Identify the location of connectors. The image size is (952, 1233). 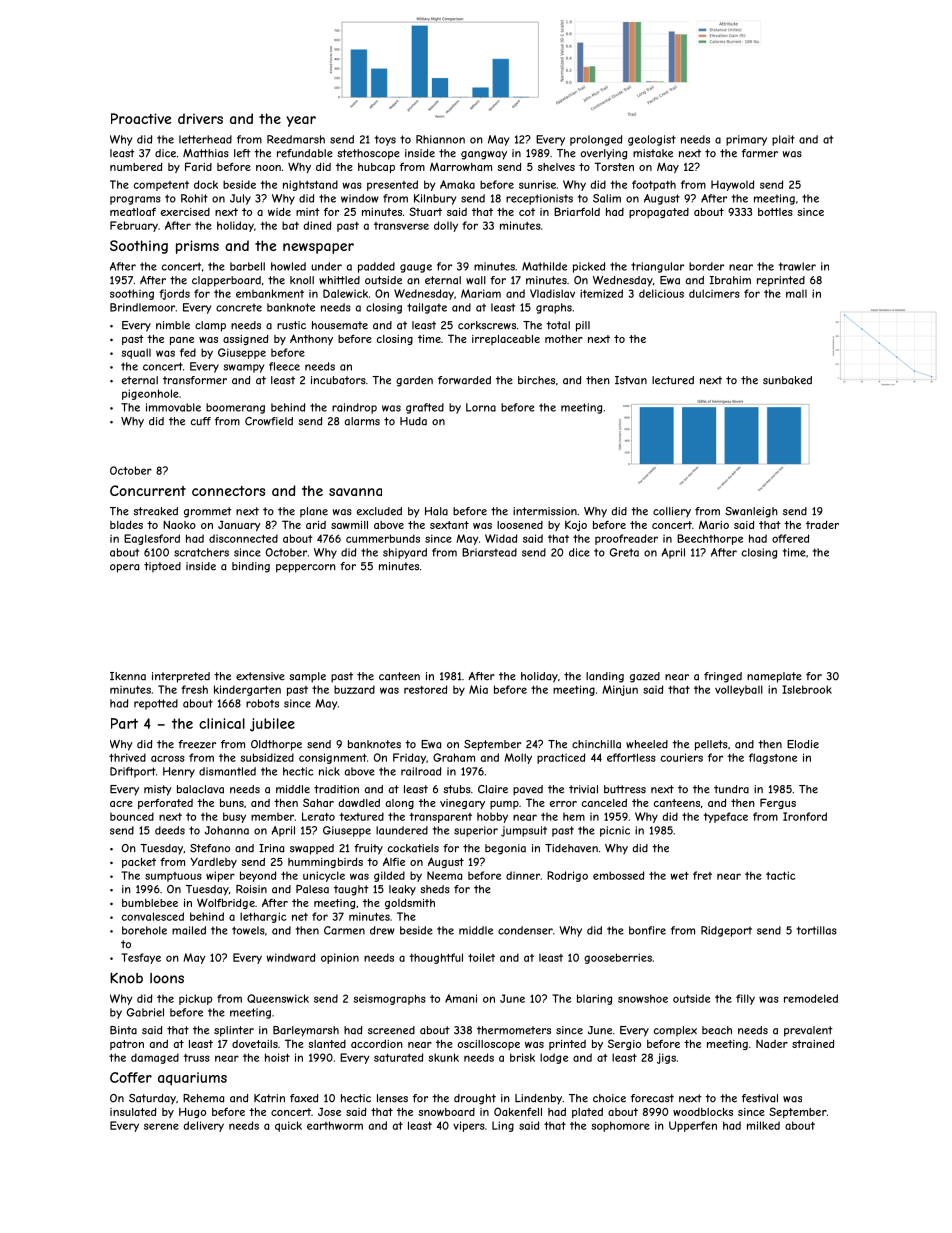
(228, 491).
